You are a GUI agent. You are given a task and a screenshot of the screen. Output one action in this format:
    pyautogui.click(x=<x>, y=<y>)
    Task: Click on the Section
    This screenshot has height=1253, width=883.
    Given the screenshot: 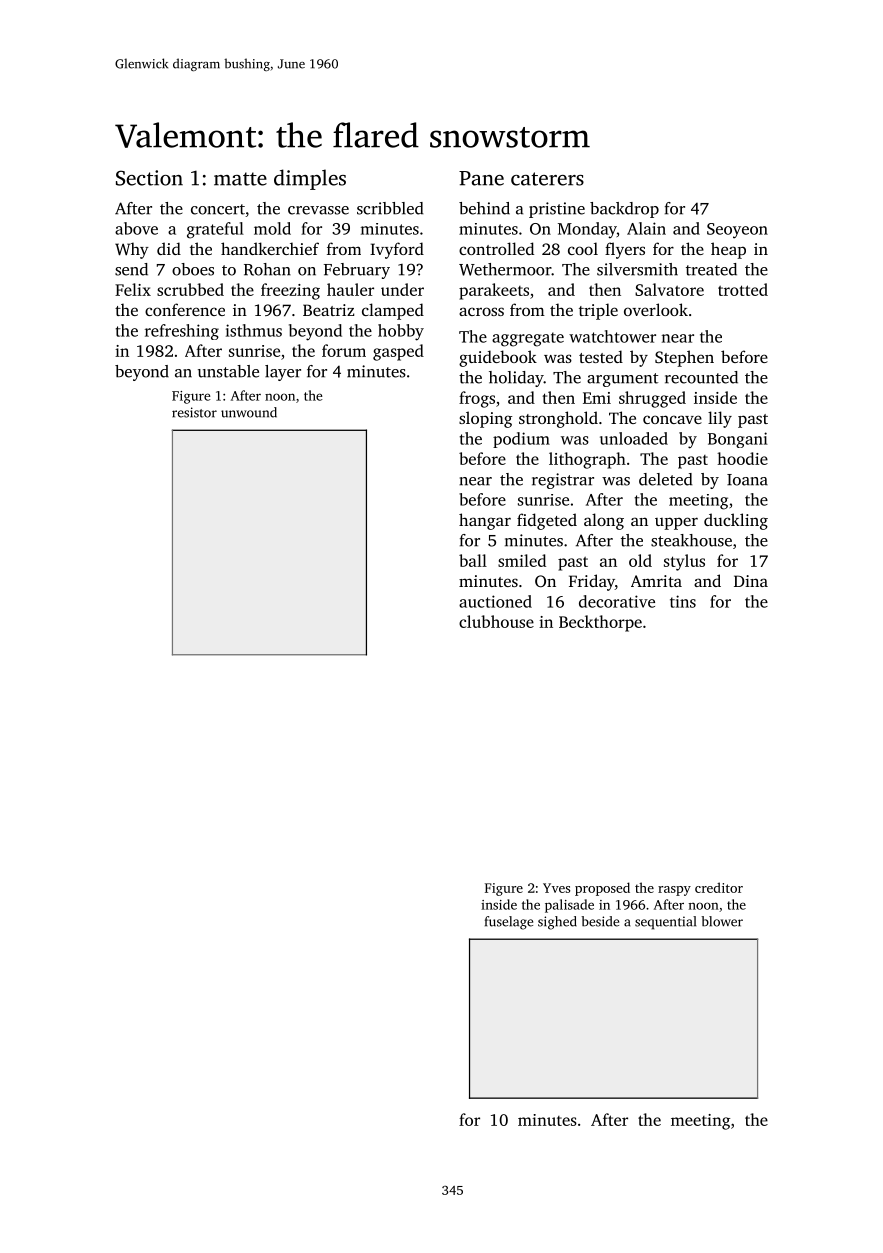 What is the action you would take?
    pyautogui.click(x=149, y=178)
